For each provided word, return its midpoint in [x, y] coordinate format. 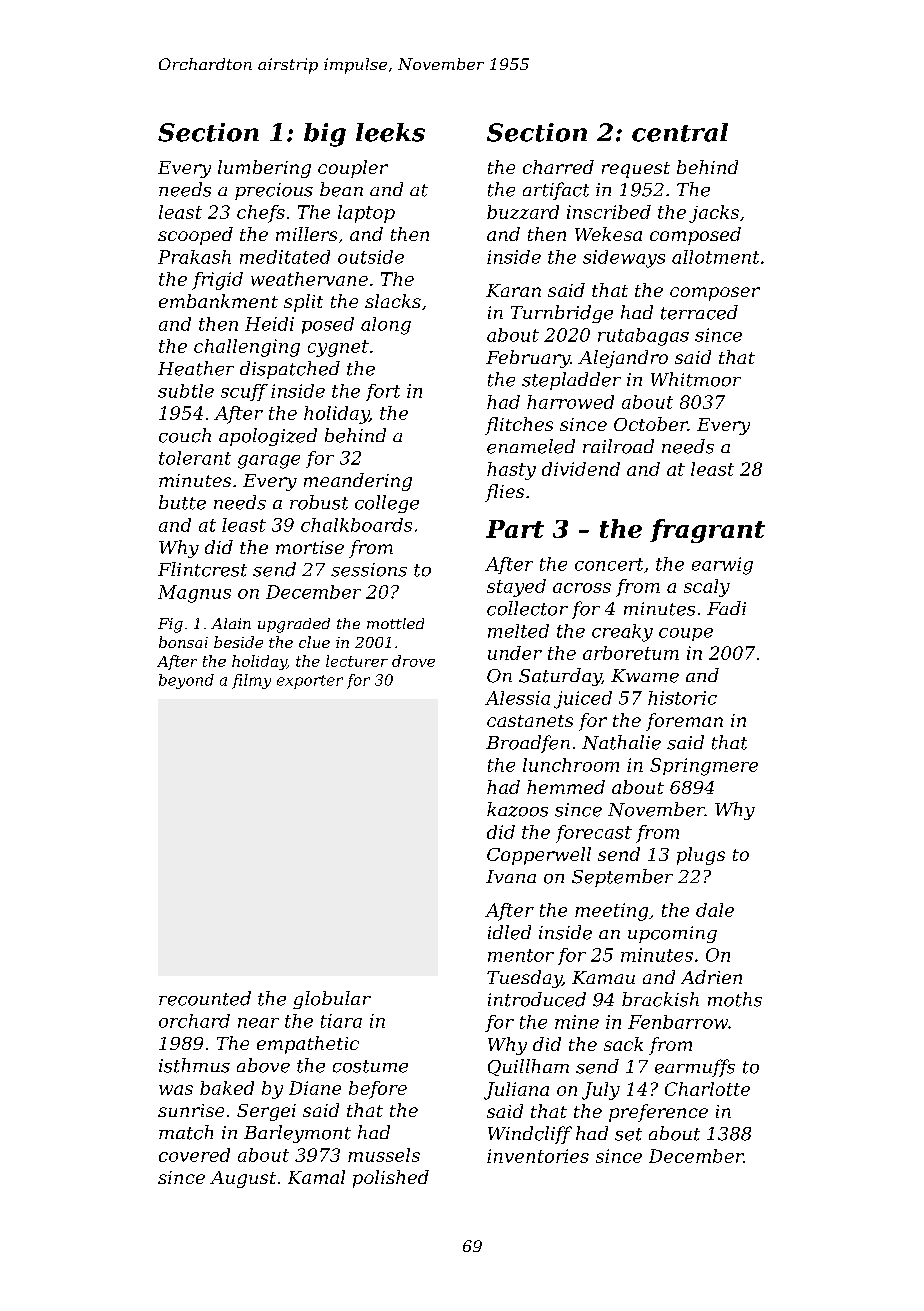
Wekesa [608, 234]
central [680, 132]
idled [509, 932]
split [303, 303]
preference [658, 1113]
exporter [310, 682]
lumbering [264, 169]
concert [609, 564]
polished [391, 1179]
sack [623, 1044]
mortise [310, 547]
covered [194, 1155]
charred [558, 167]
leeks [390, 132]
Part [515, 529]
